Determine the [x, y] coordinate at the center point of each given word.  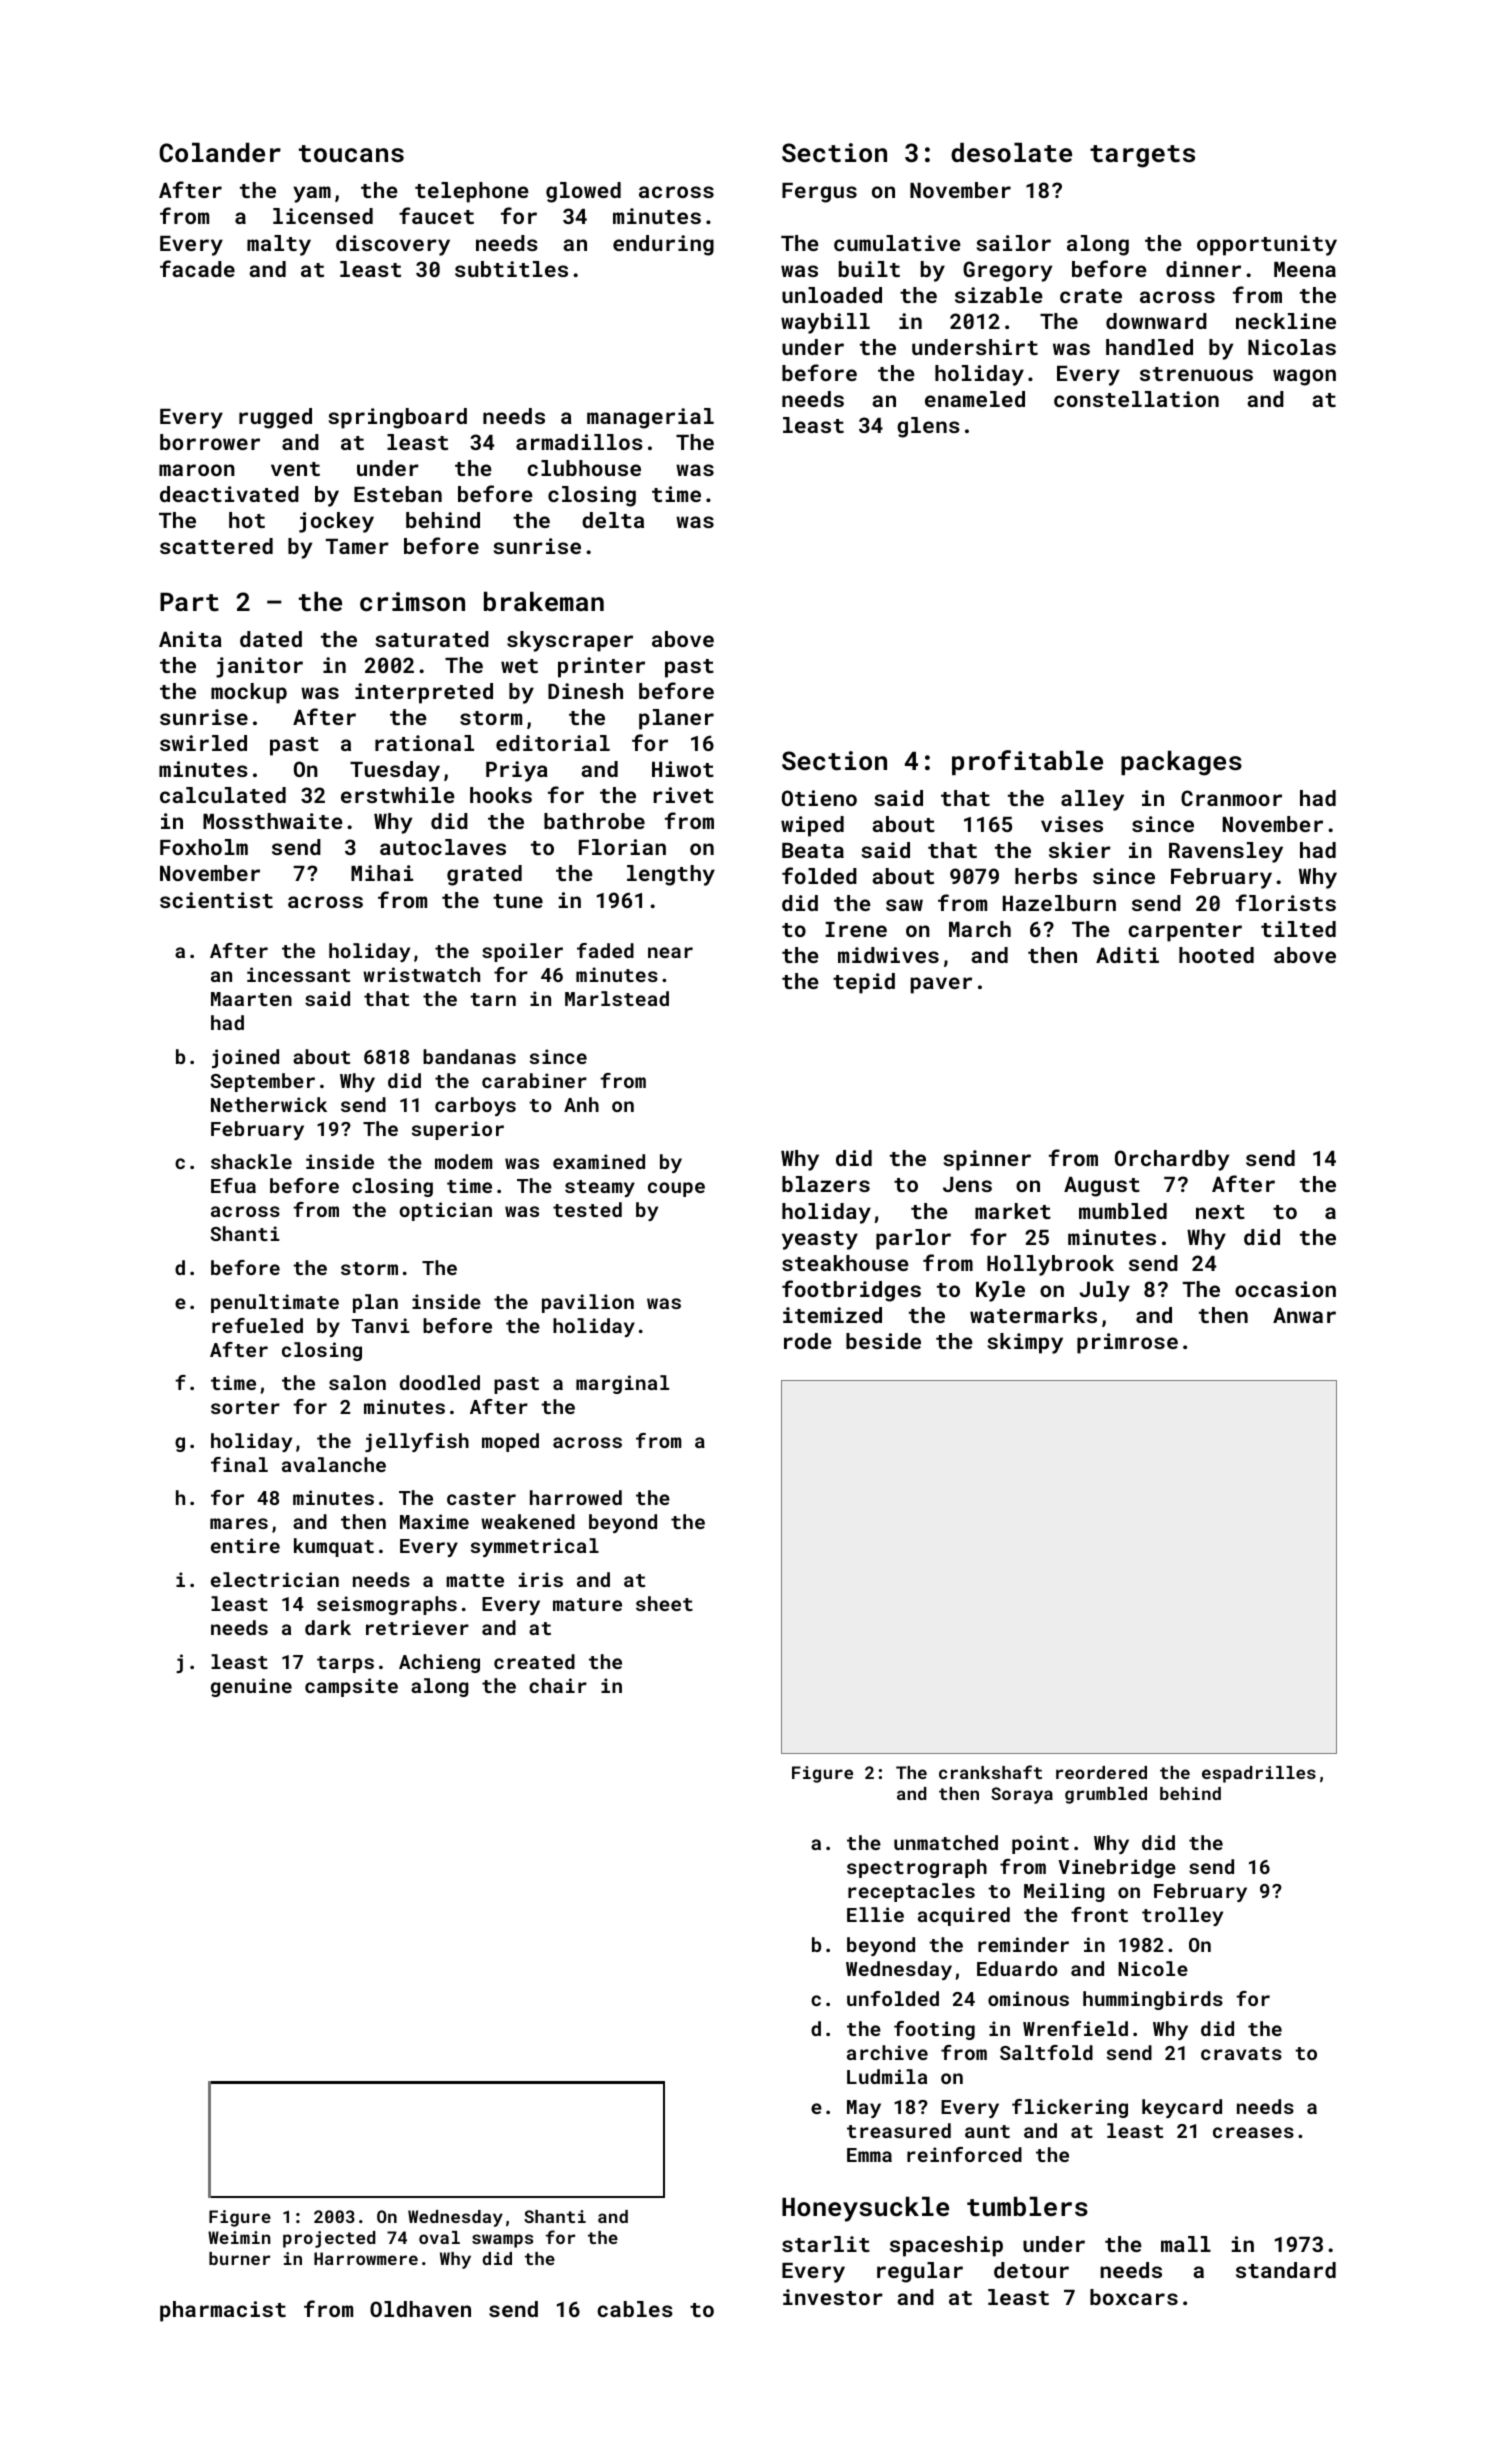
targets [1142, 156]
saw [904, 905]
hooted [1216, 955]
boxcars [1134, 2297]
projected [329, 2239]
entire [245, 1545]
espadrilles [1259, 1774]
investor [833, 2297]
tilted [1298, 929]
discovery [393, 245]
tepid [864, 983]
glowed [583, 192]
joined [245, 1058]
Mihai [382, 873]
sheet [664, 1603]
